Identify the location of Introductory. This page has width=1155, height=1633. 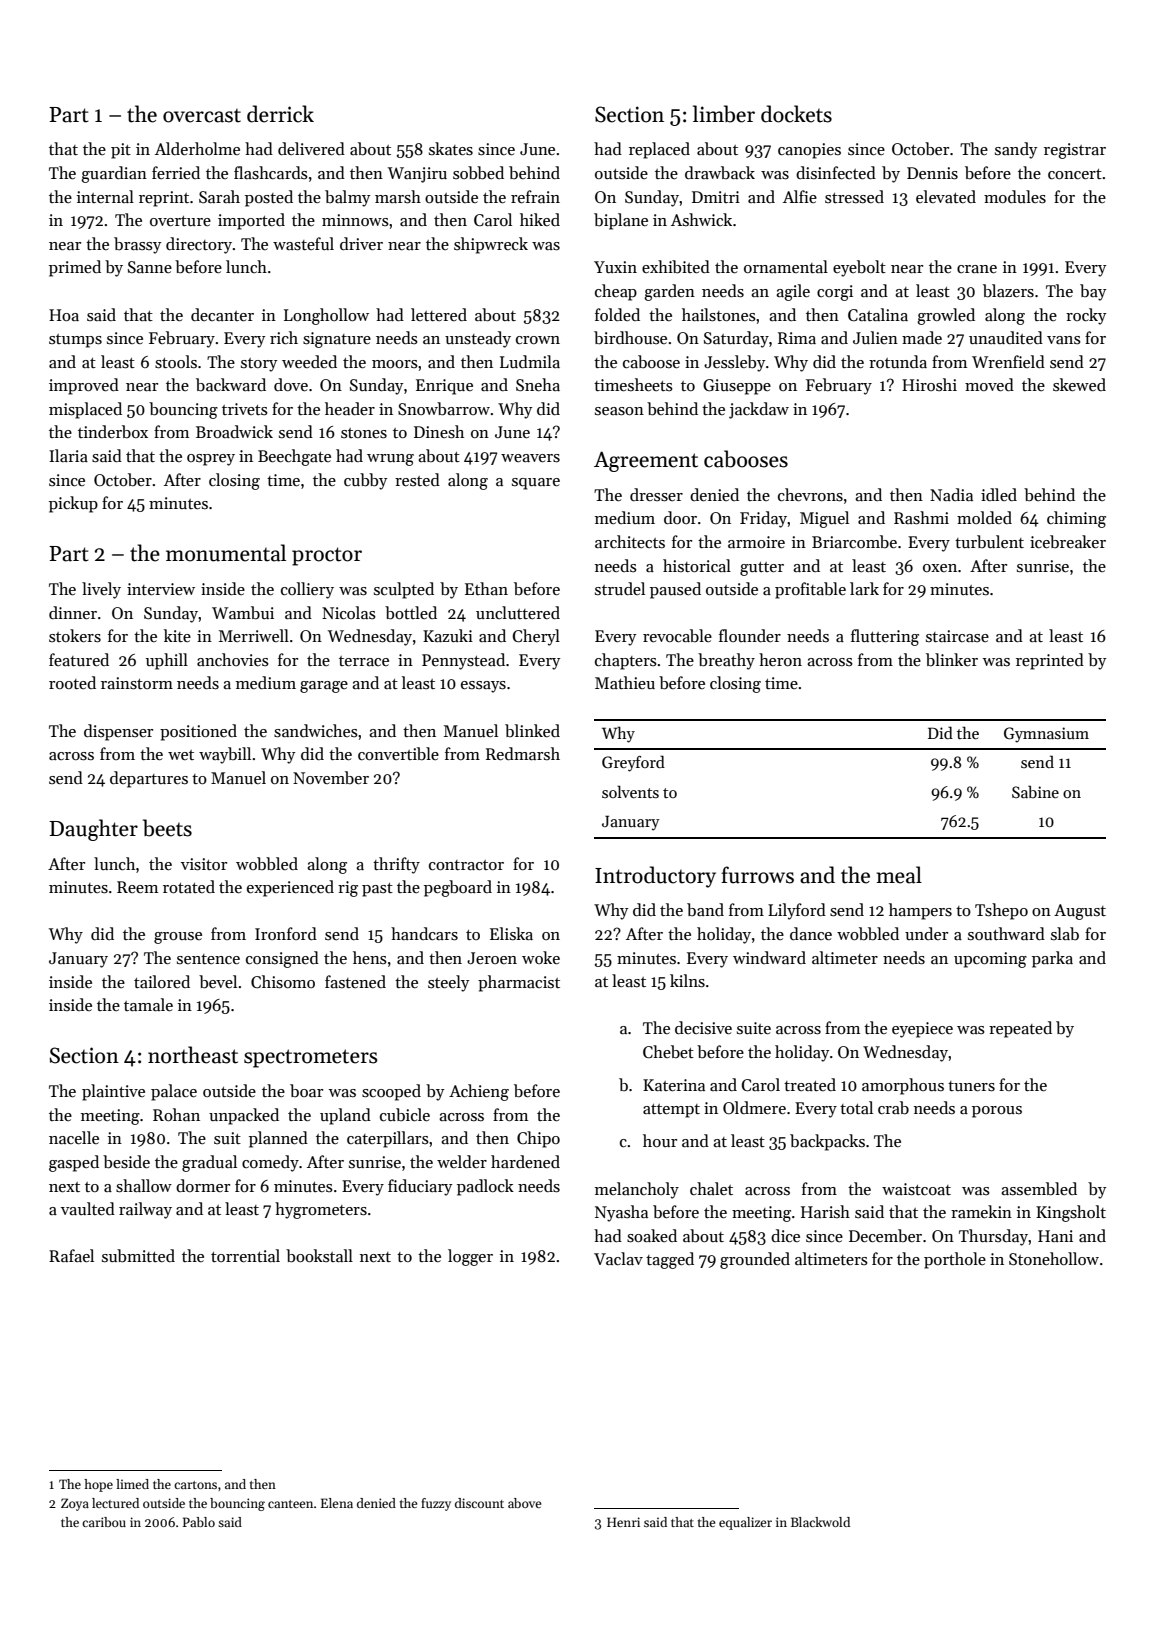
(655, 877).
